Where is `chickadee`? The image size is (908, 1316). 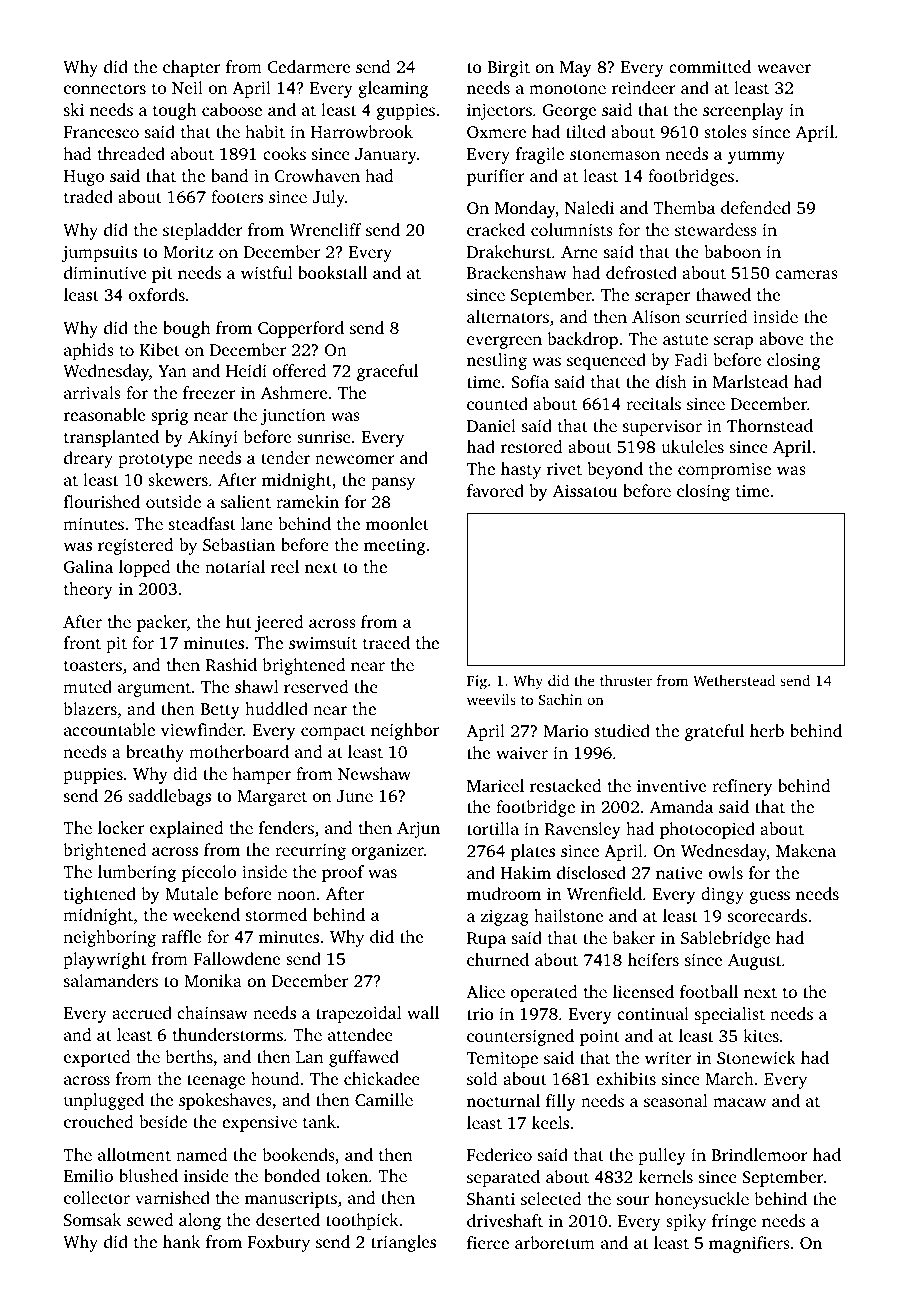 chickadee is located at coordinates (382, 1078).
